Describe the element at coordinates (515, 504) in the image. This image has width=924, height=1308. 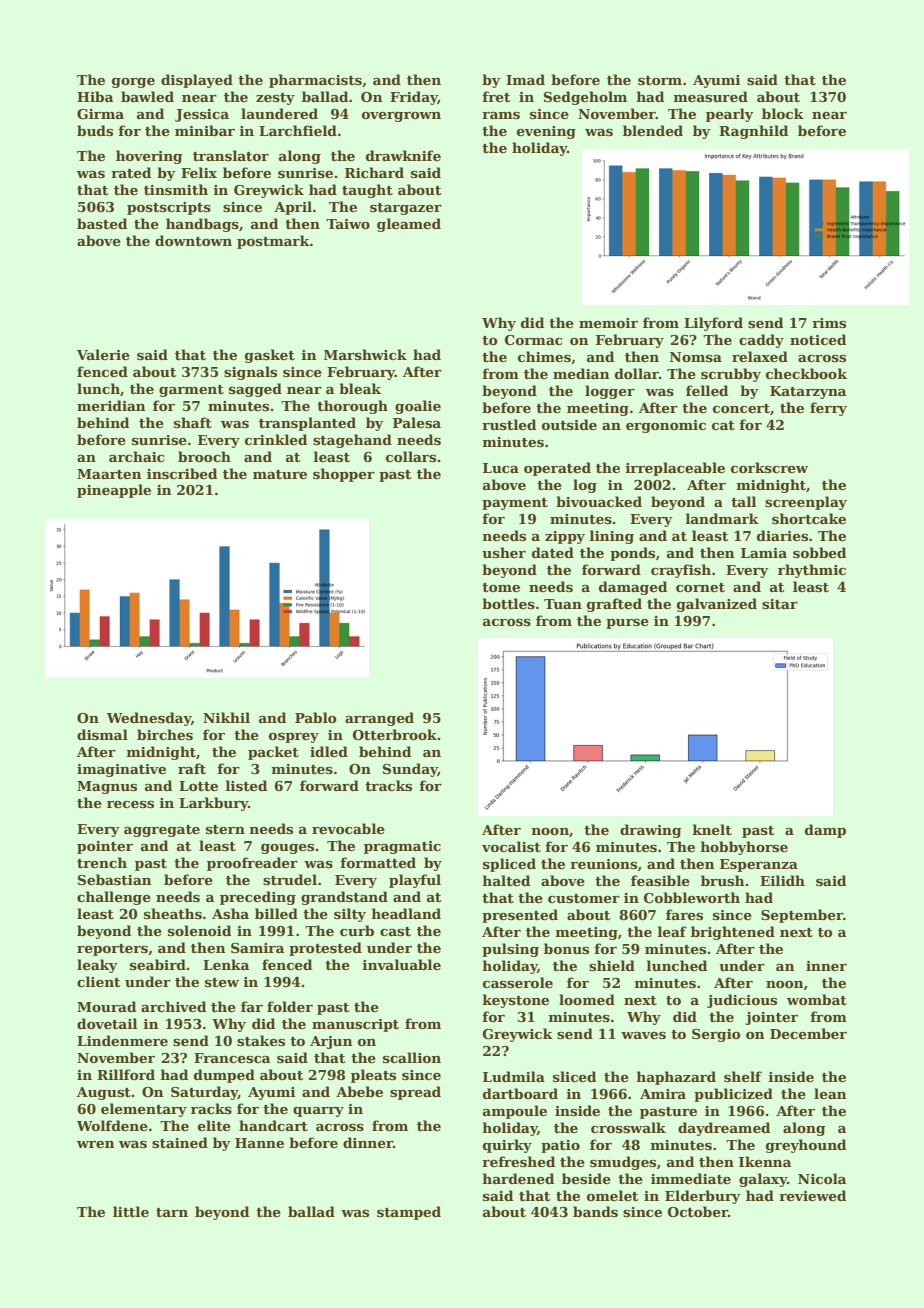
I see `payment` at that location.
